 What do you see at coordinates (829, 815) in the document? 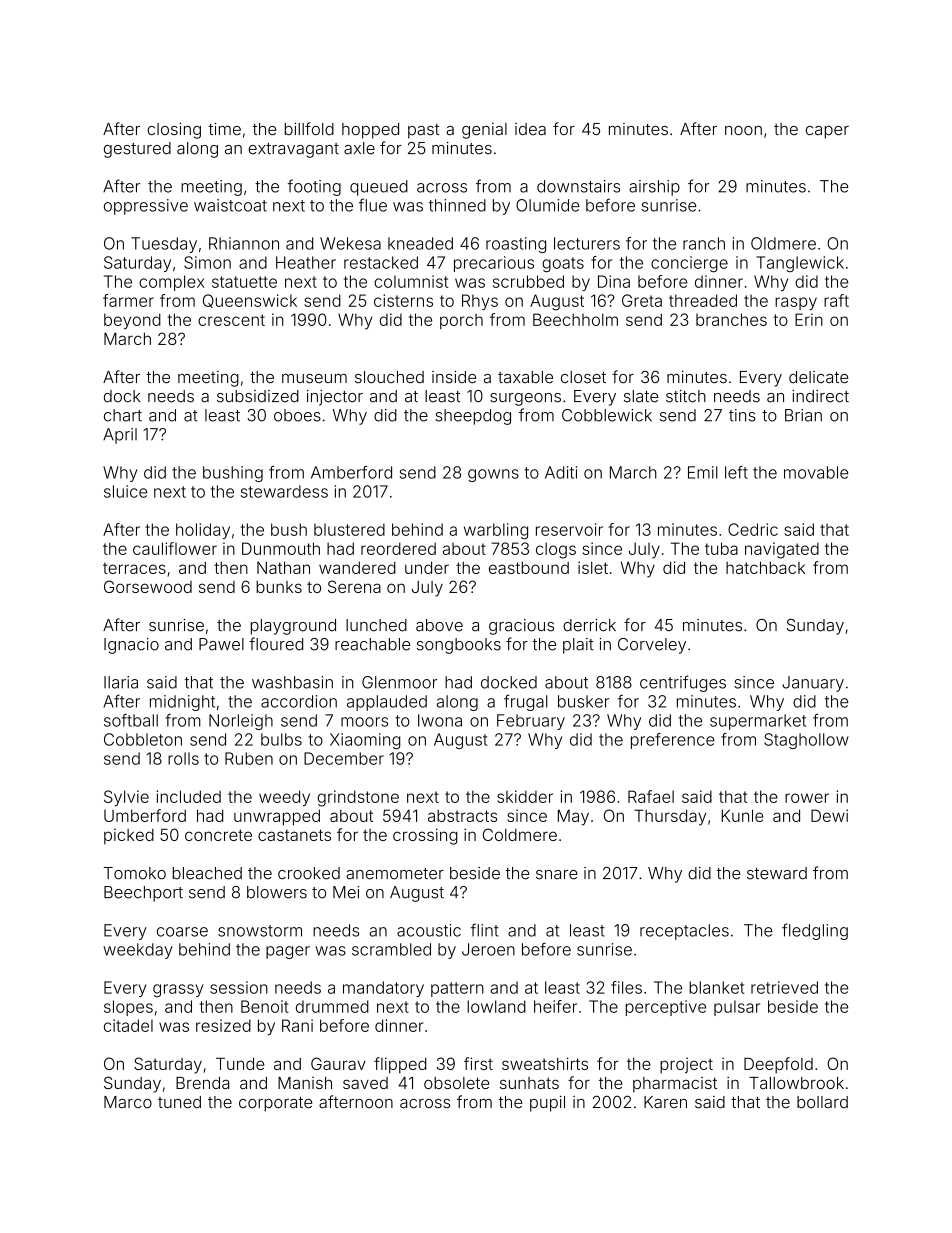
I see `Dewi` at bounding box center [829, 815].
